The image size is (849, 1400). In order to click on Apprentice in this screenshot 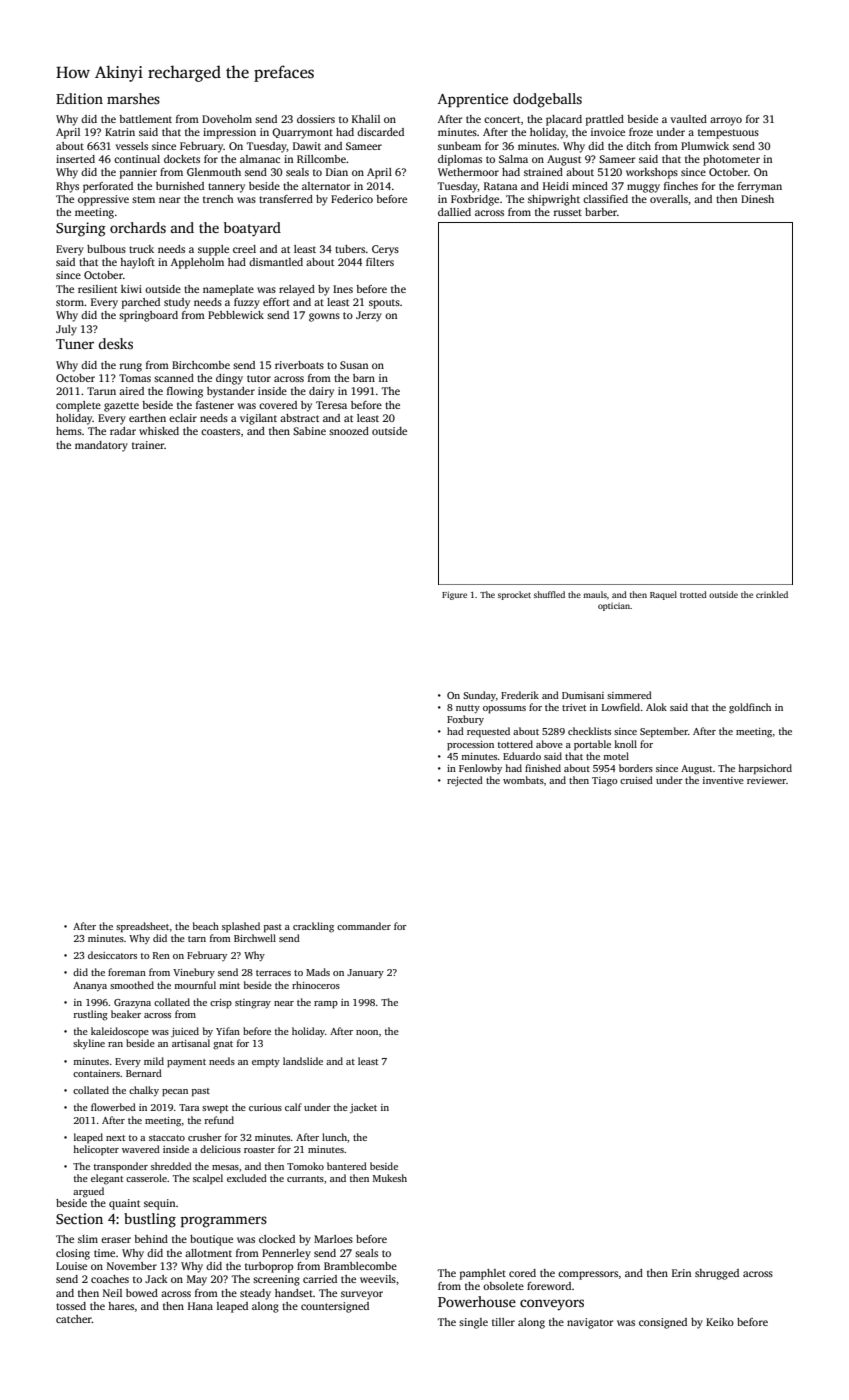, I will do `click(473, 100)`.
